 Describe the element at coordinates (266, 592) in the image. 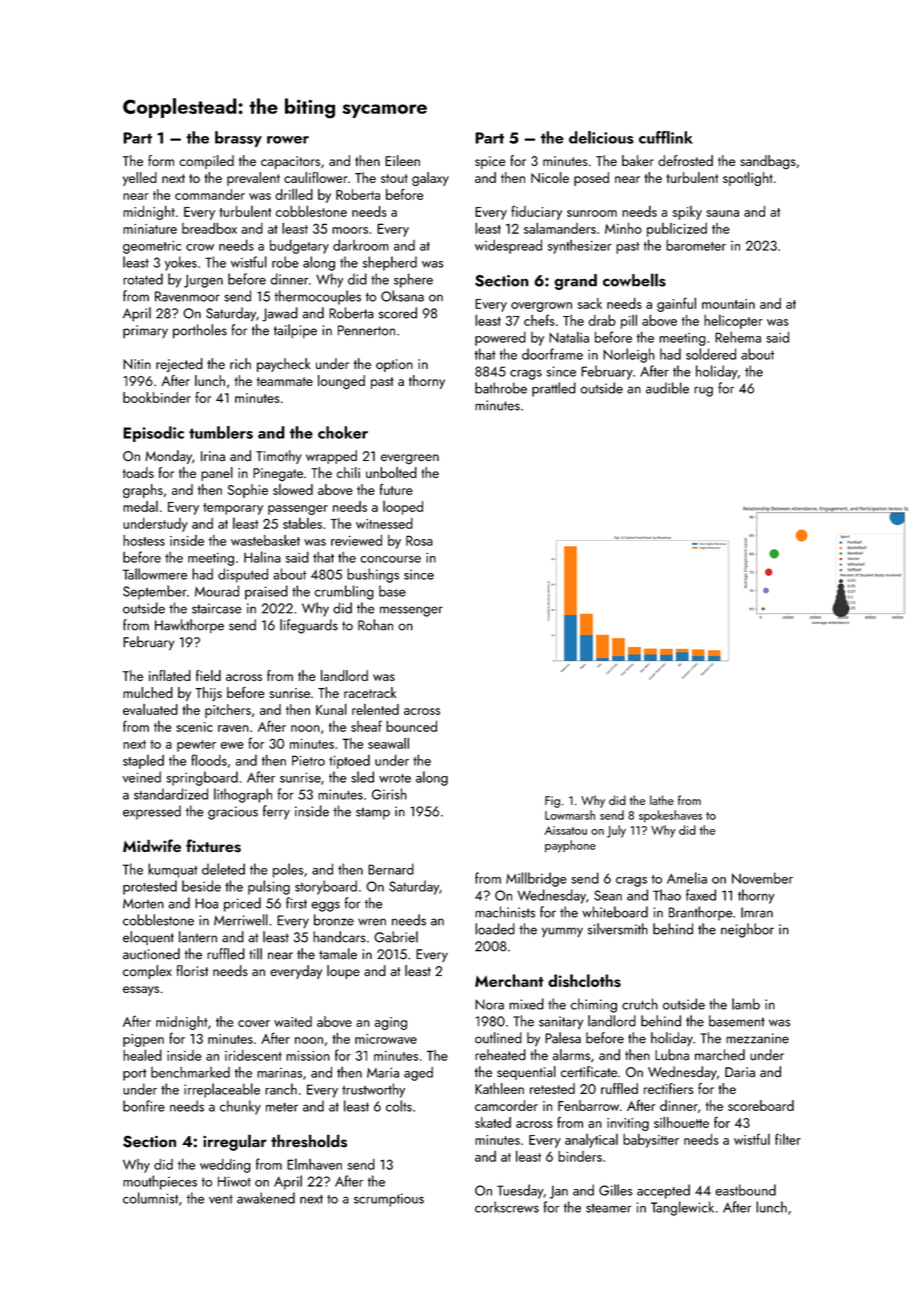

I see `praised` at that location.
